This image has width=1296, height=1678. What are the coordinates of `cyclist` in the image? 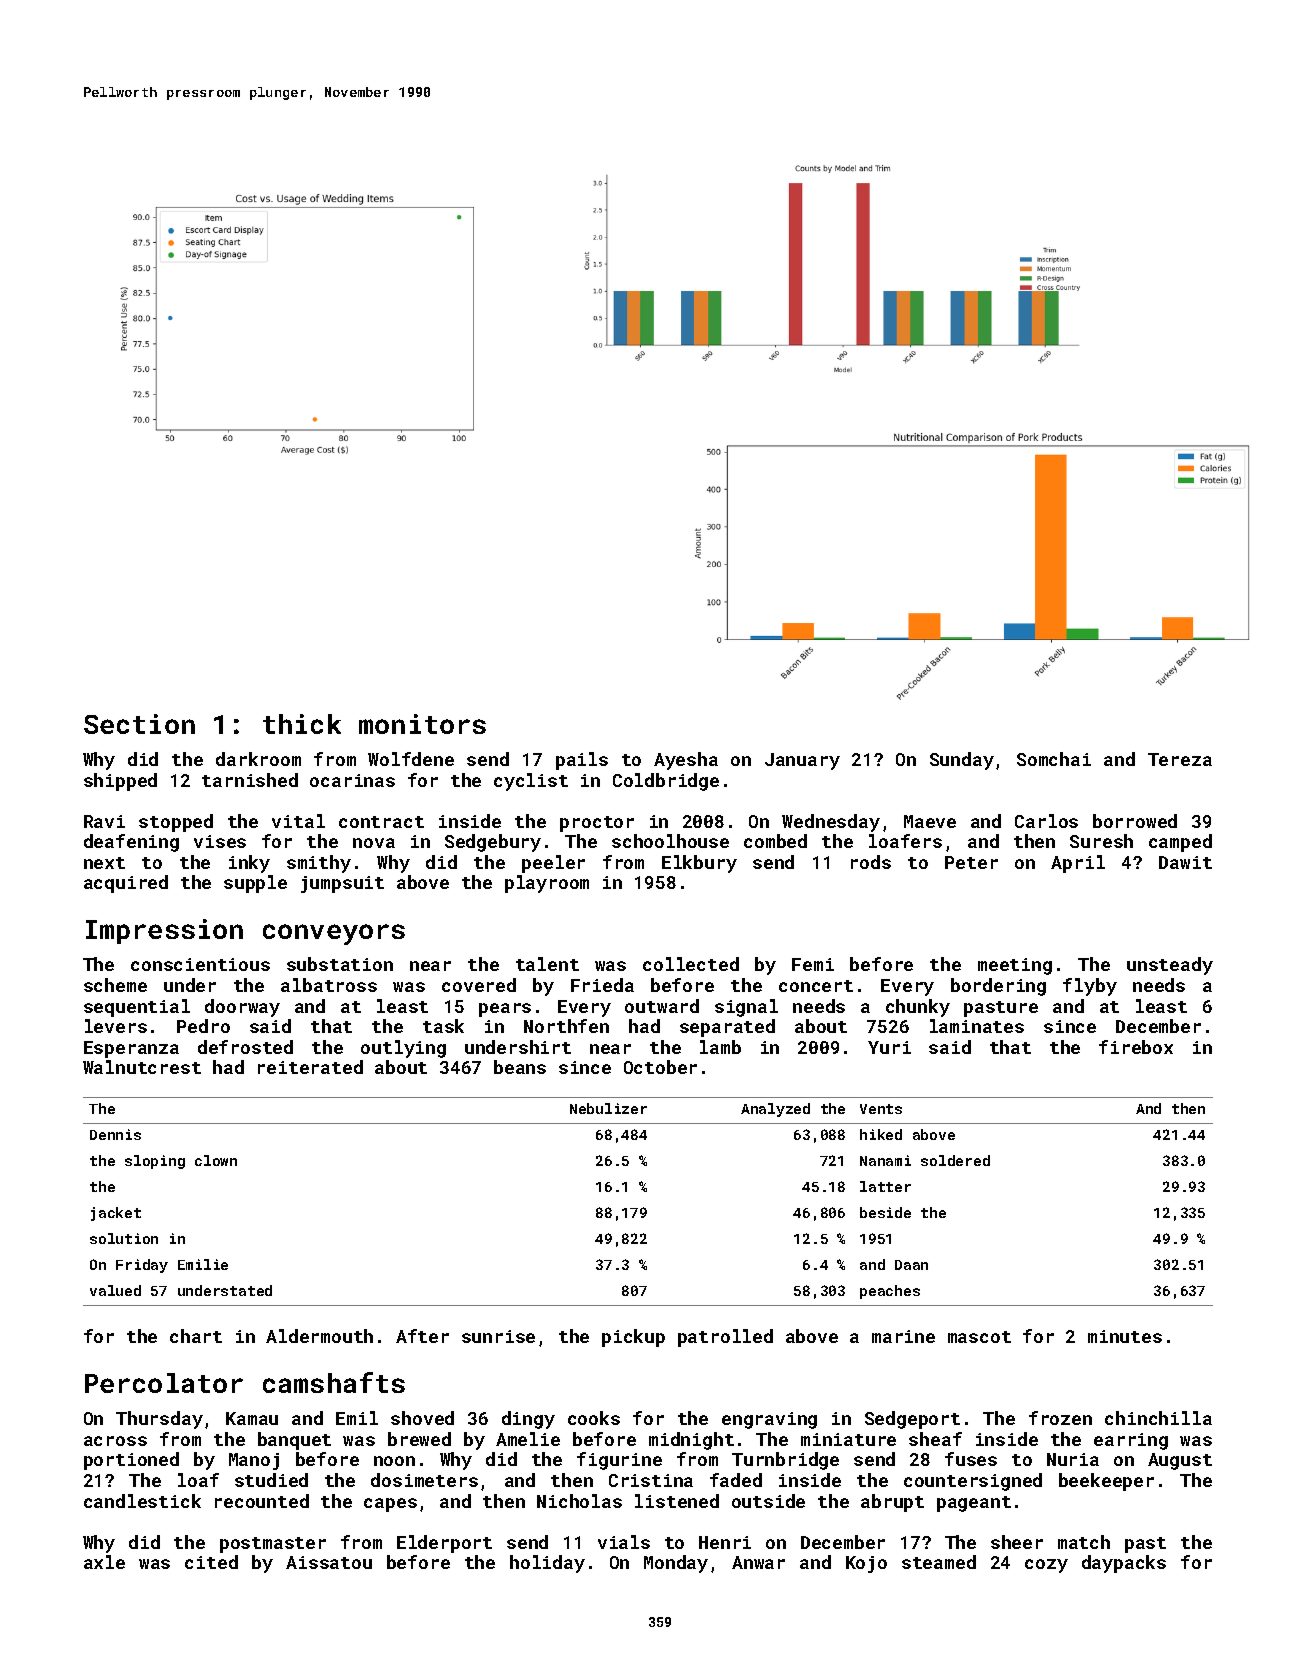 It's located at (531, 782).
